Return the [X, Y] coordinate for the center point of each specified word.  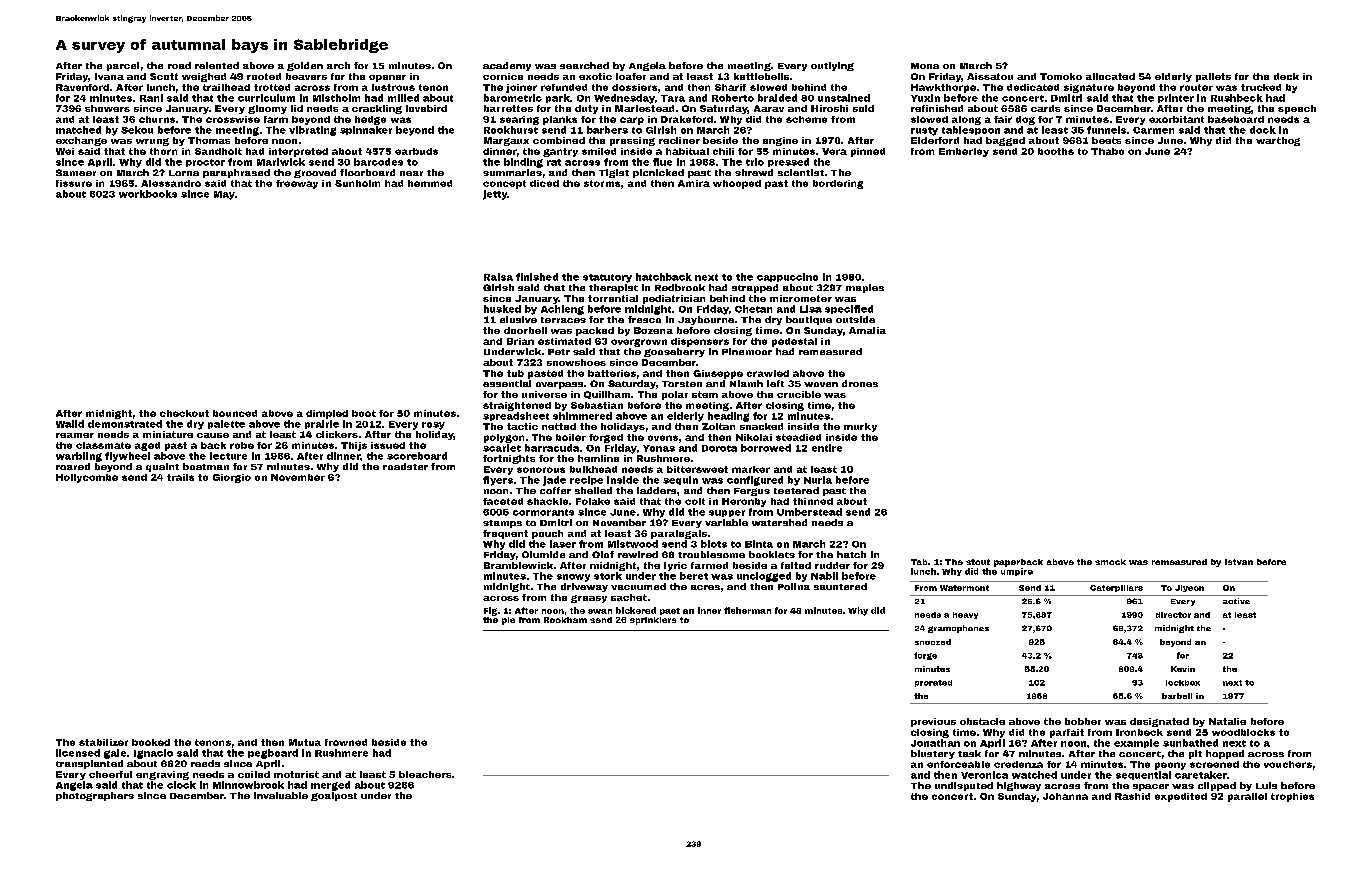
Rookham [565, 620]
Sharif [730, 87]
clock [181, 785]
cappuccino [787, 277]
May [224, 195]
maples [865, 288]
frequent [505, 534]
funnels [1106, 130]
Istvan [1239, 562]
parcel [123, 66]
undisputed [964, 786]
